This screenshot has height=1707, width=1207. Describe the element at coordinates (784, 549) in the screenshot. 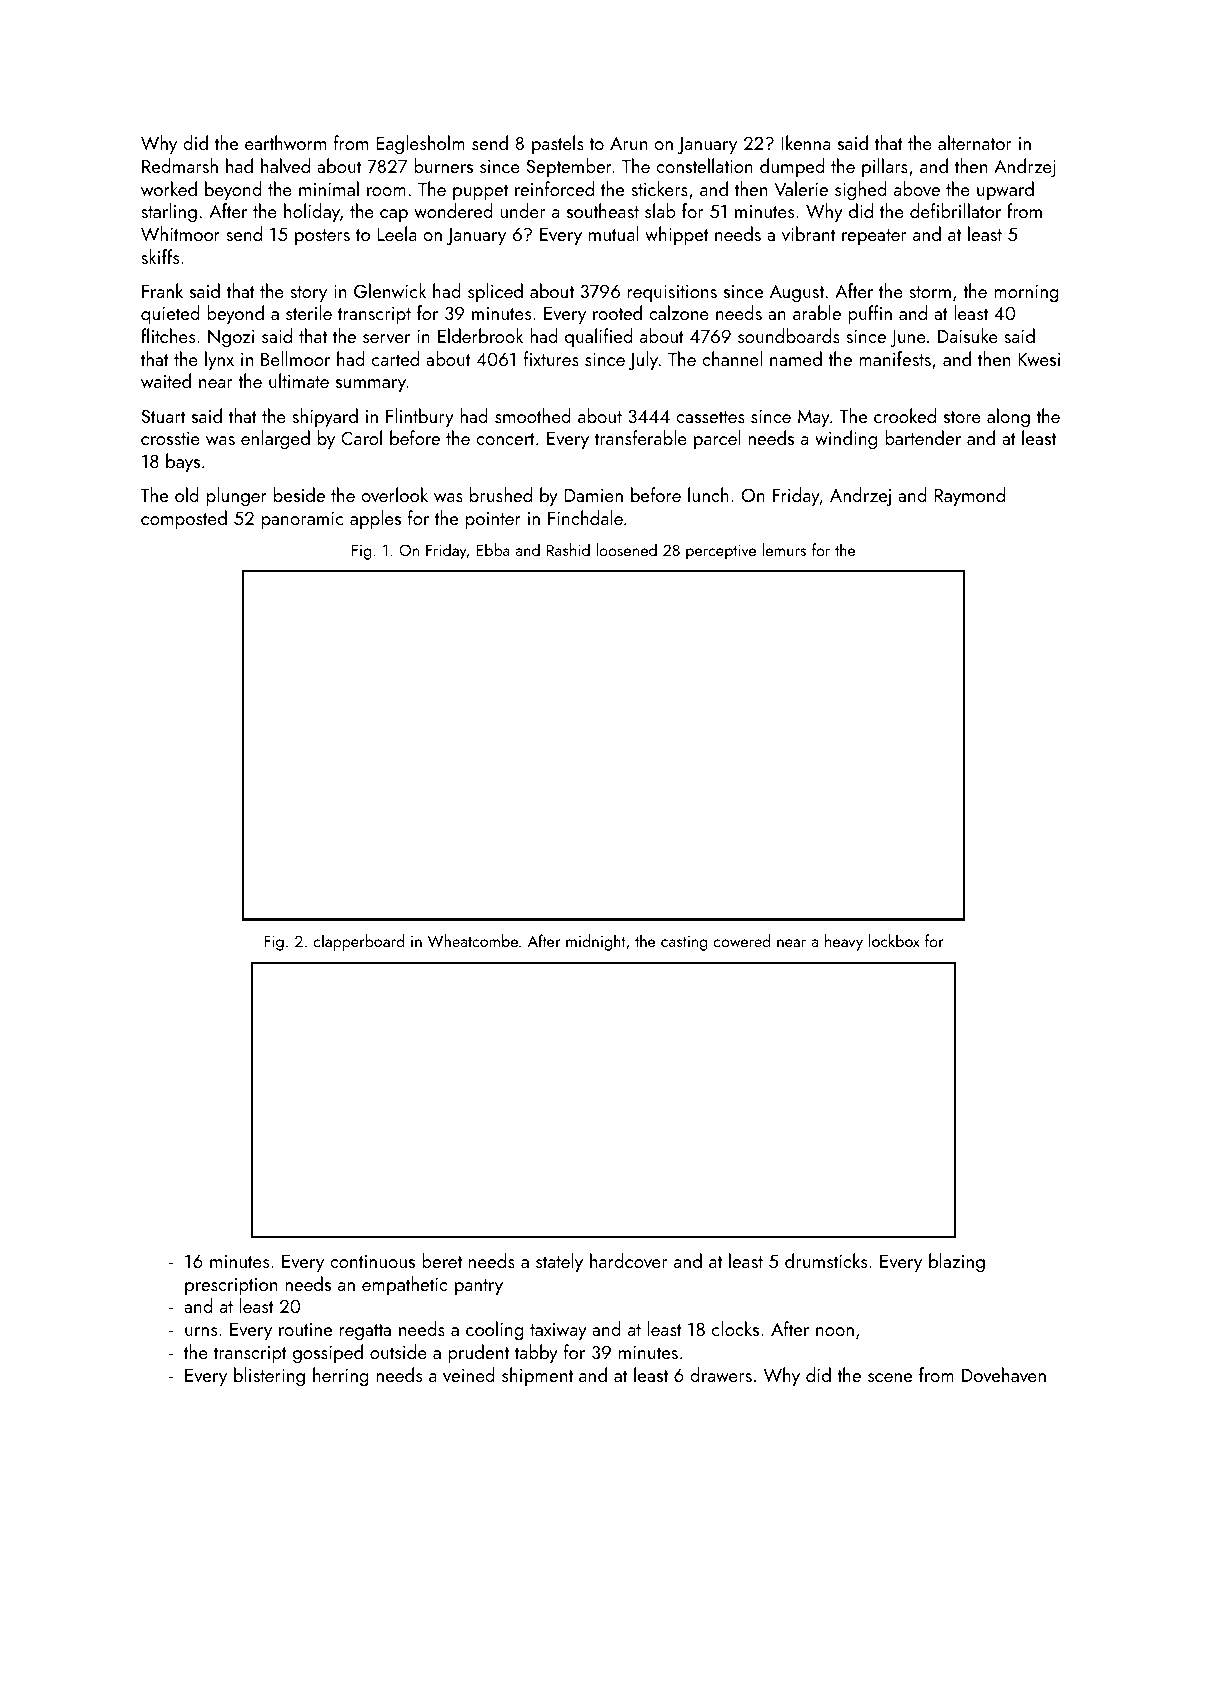

I see `lemurs` at that location.
